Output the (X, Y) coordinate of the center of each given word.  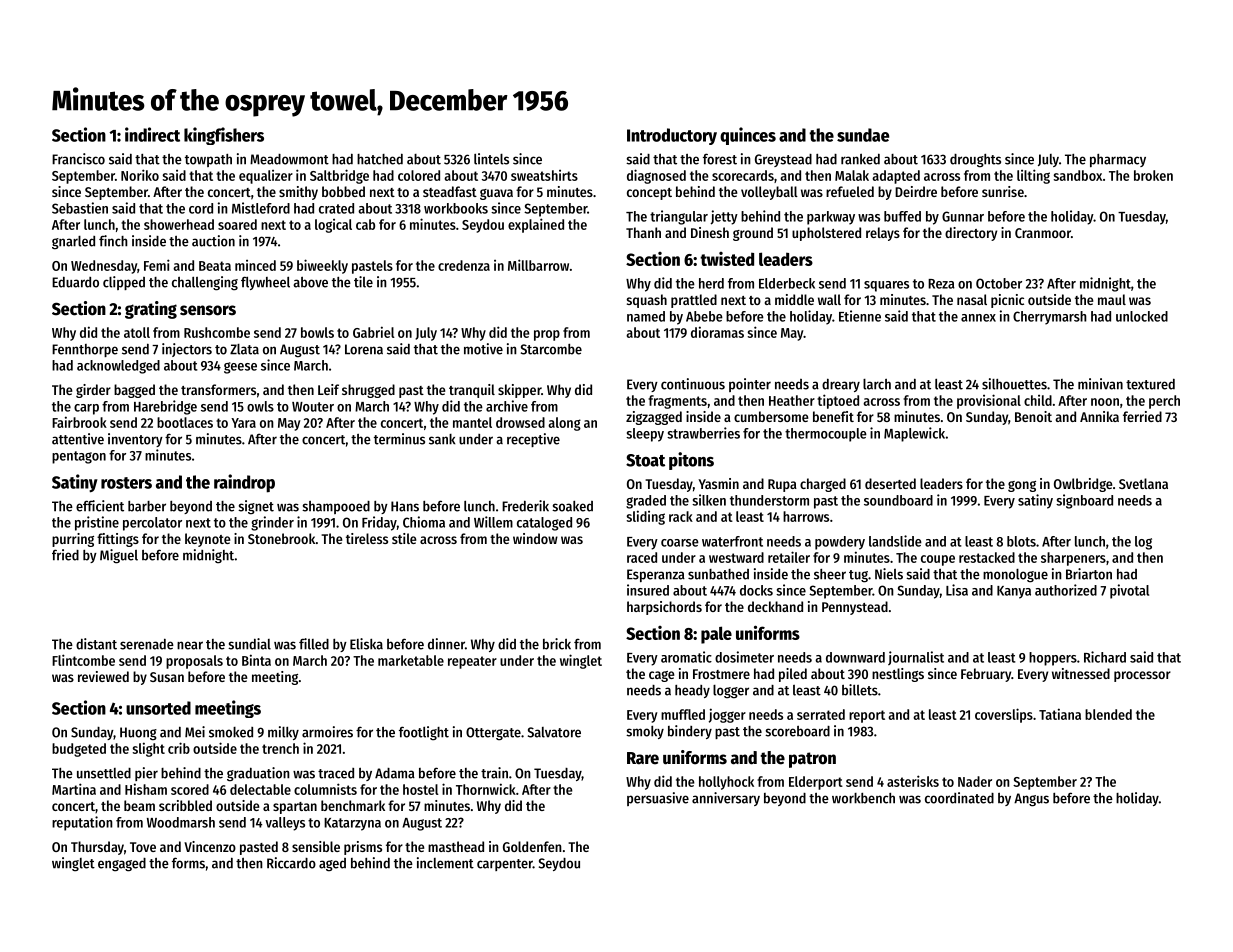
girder (93, 391)
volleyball (769, 193)
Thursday (97, 848)
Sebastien (80, 208)
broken (1153, 175)
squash (647, 301)
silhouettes (1014, 384)
